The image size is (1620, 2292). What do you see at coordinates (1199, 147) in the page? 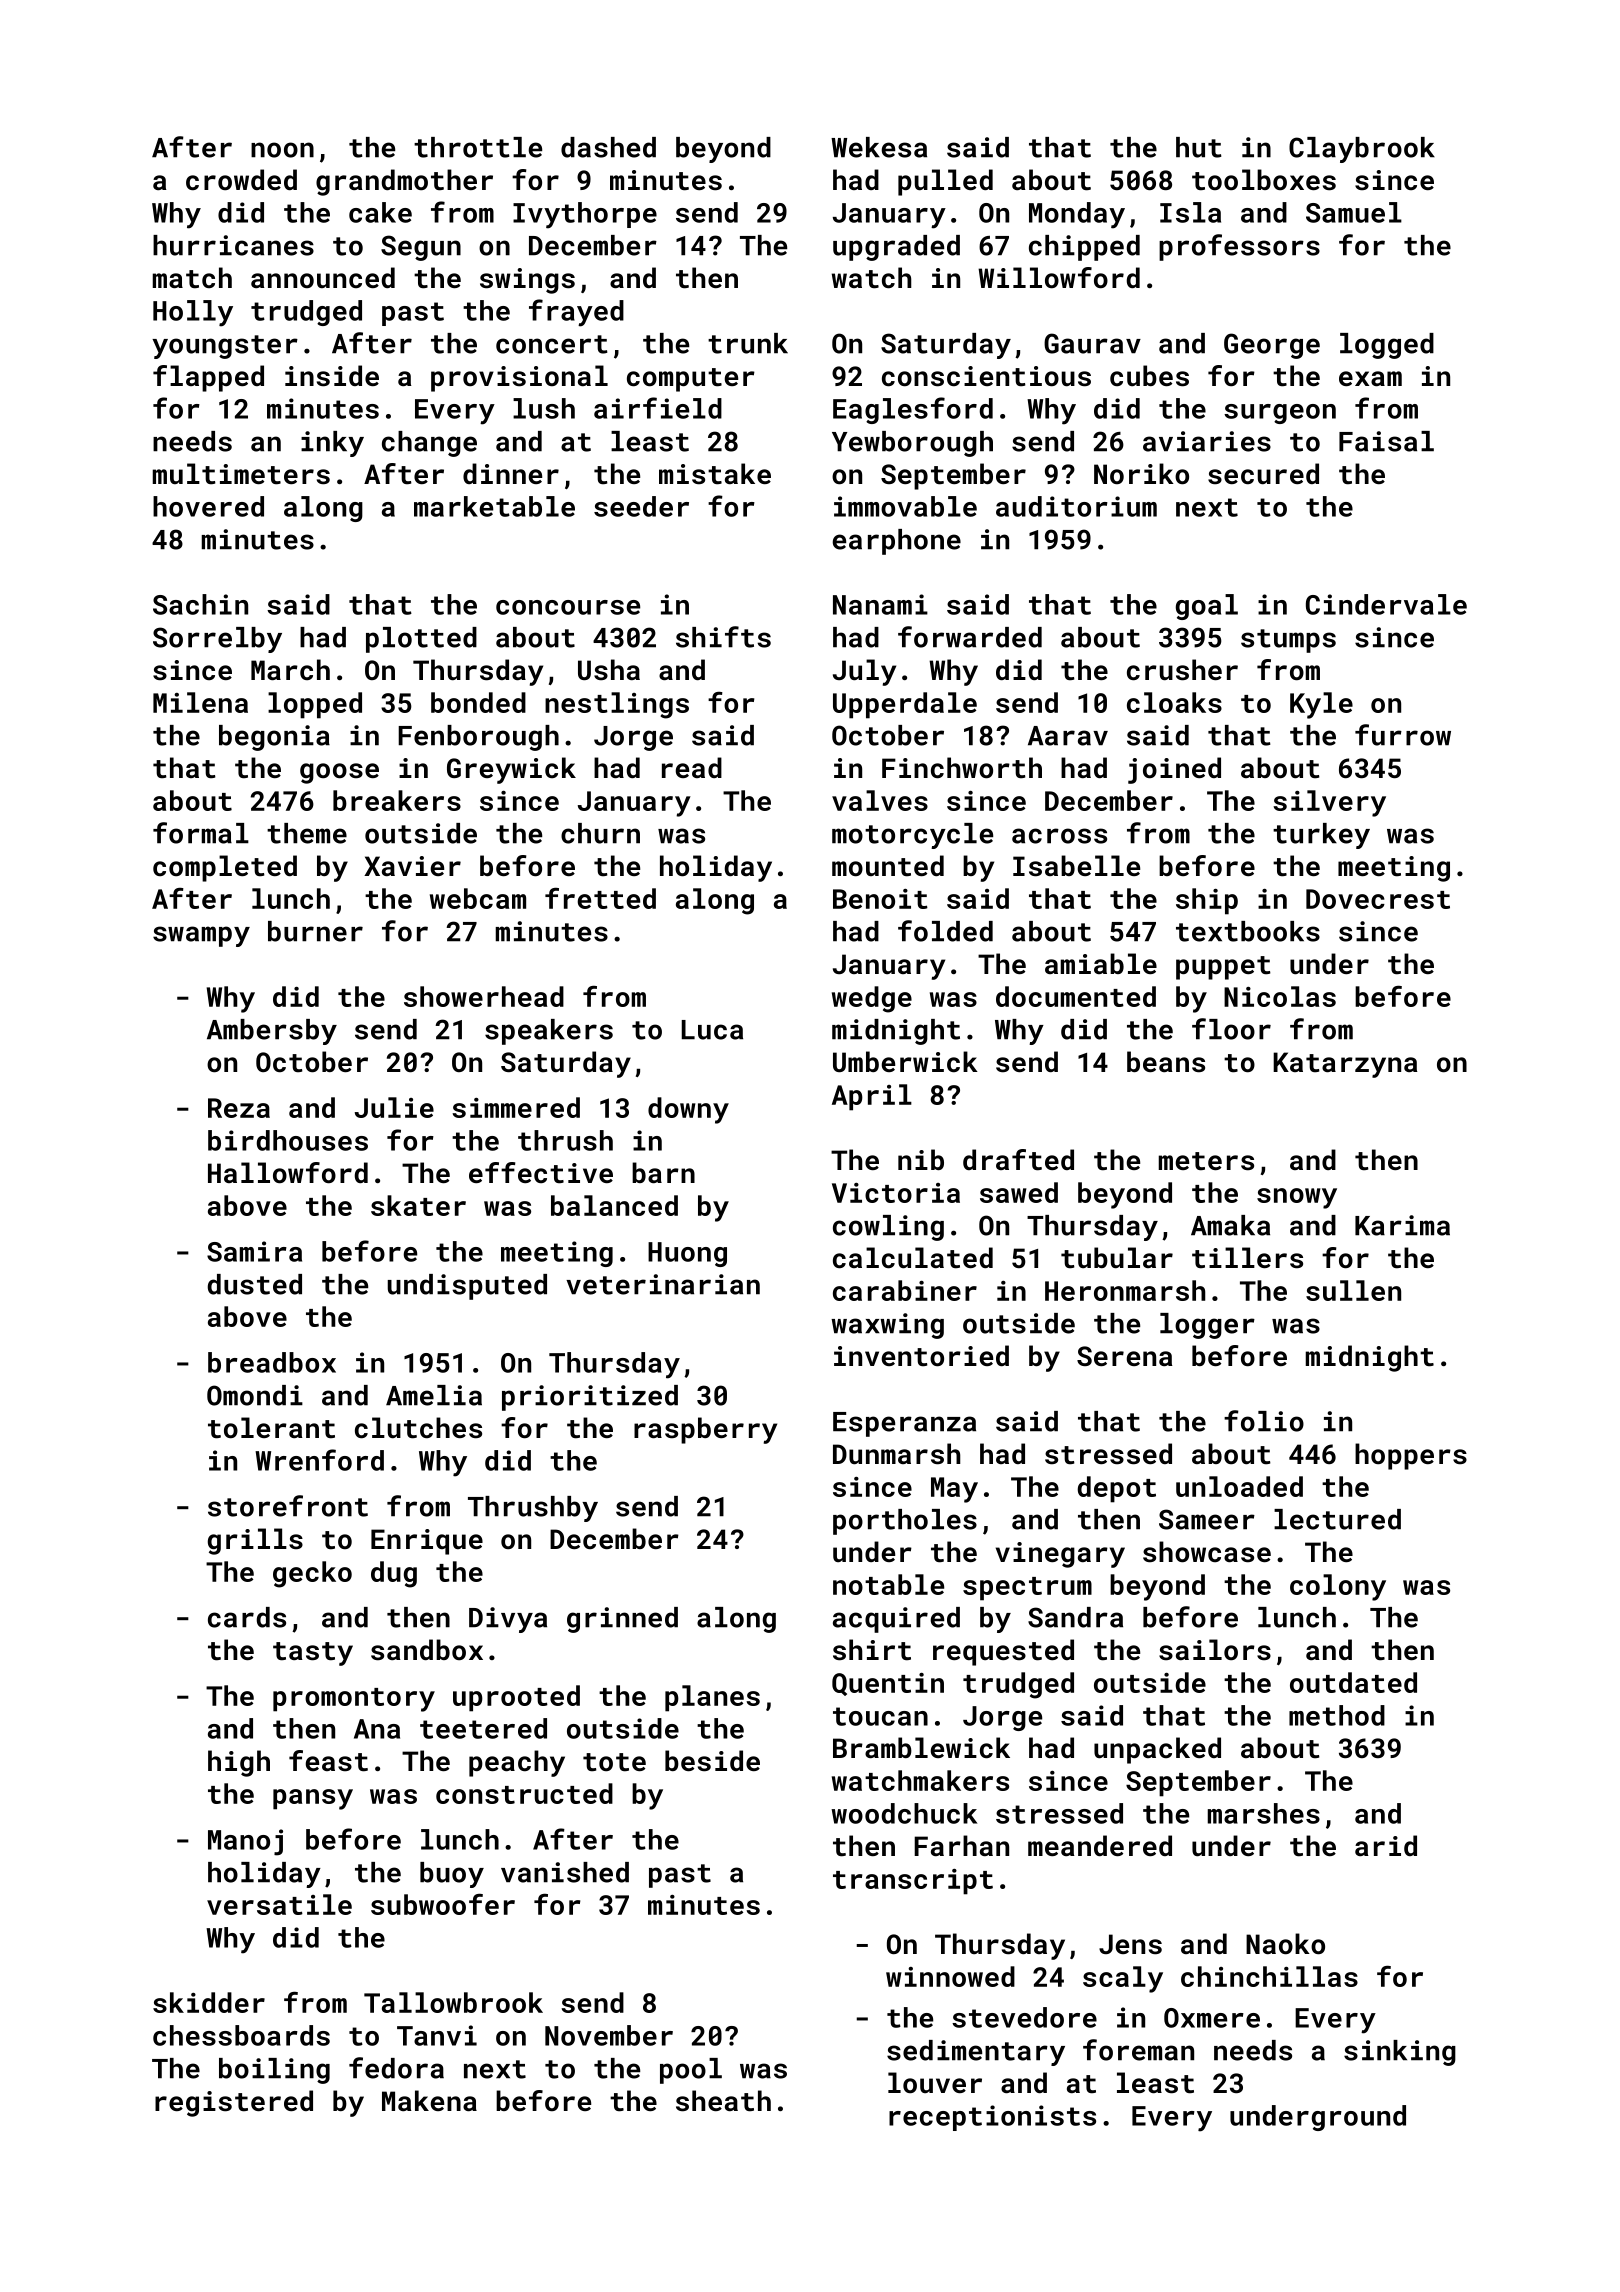
I see `hut` at bounding box center [1199, 147].
